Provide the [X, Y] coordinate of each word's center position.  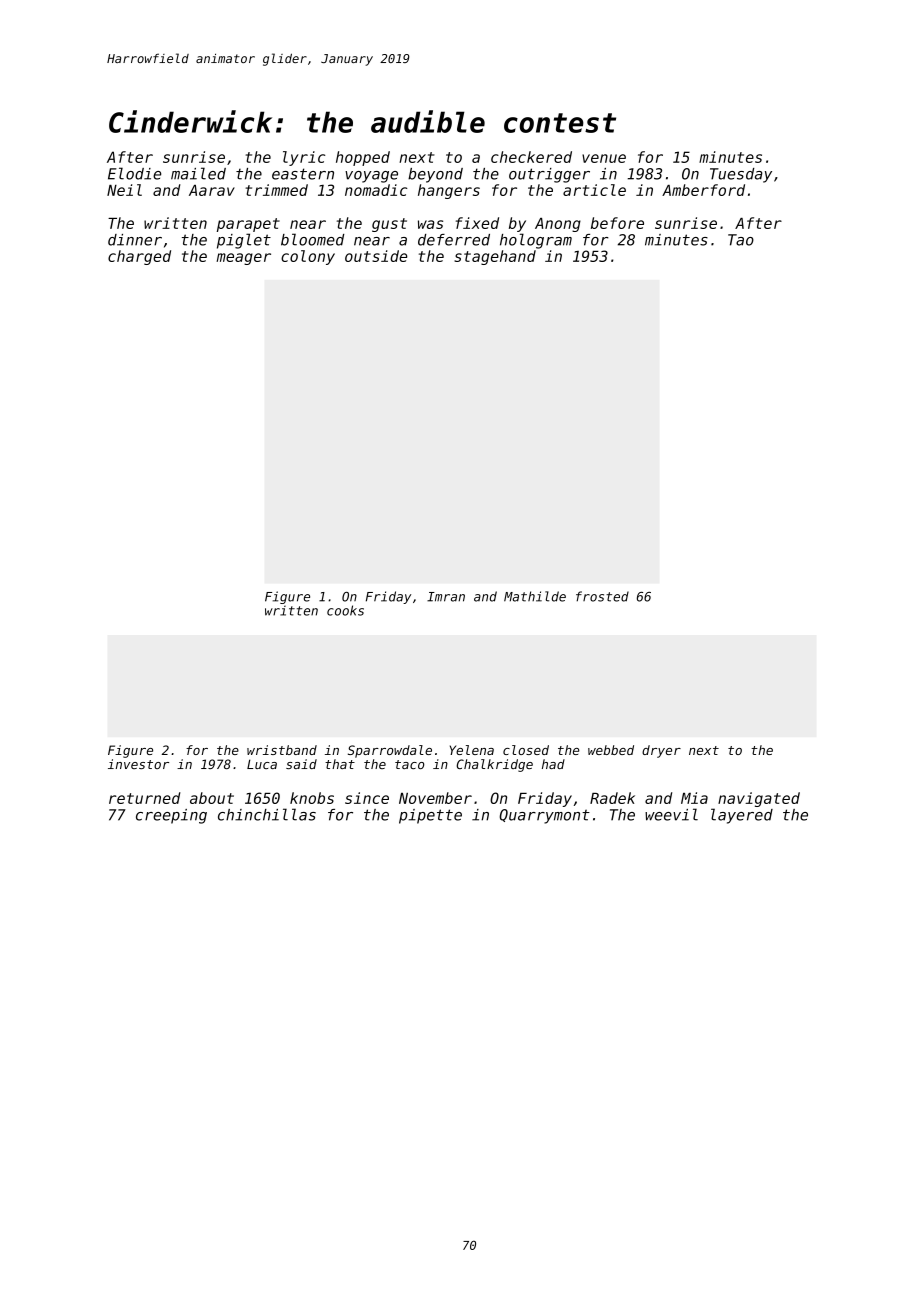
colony [308, 257]
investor [138, 764]
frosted [602, 596]
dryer [661, 751]
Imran [446, 597]
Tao [741, 240]
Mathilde [535, 596]
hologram [536, 241]
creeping [171, 816]
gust [389, 225]
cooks [345, 610]
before [617, 223]
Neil [124, 190]
